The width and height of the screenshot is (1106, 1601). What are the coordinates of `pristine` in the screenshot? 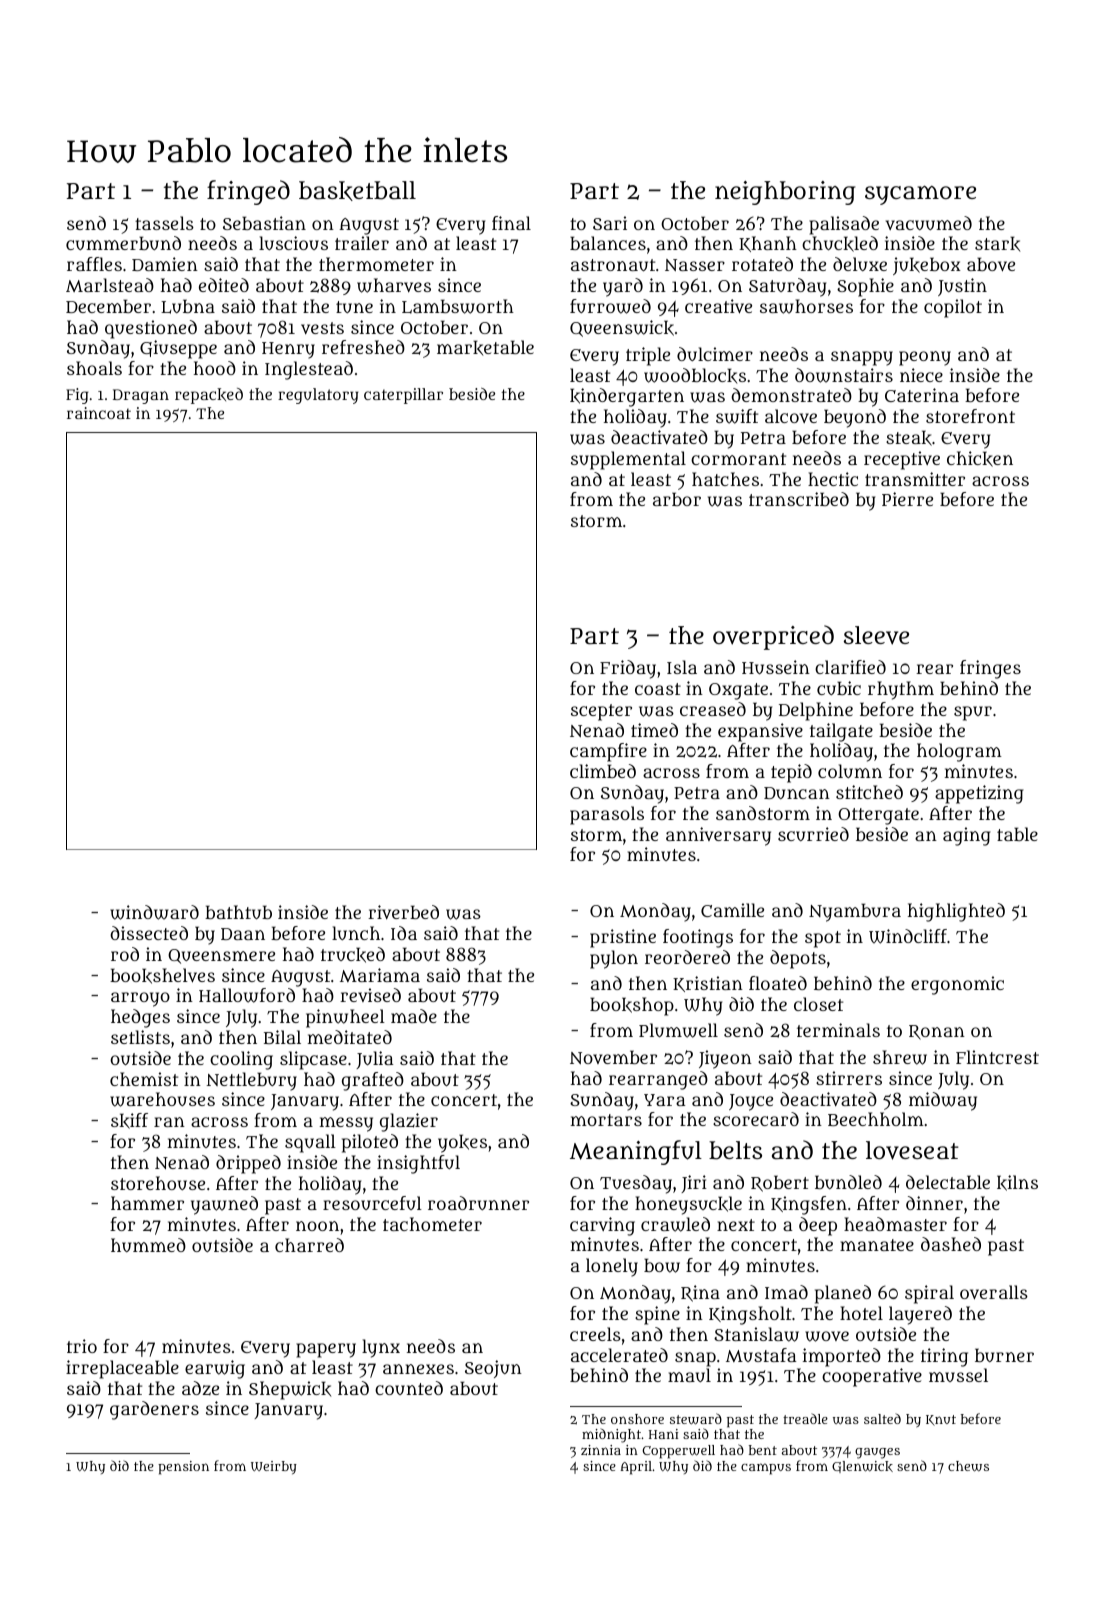 It's located at (623, 938).
